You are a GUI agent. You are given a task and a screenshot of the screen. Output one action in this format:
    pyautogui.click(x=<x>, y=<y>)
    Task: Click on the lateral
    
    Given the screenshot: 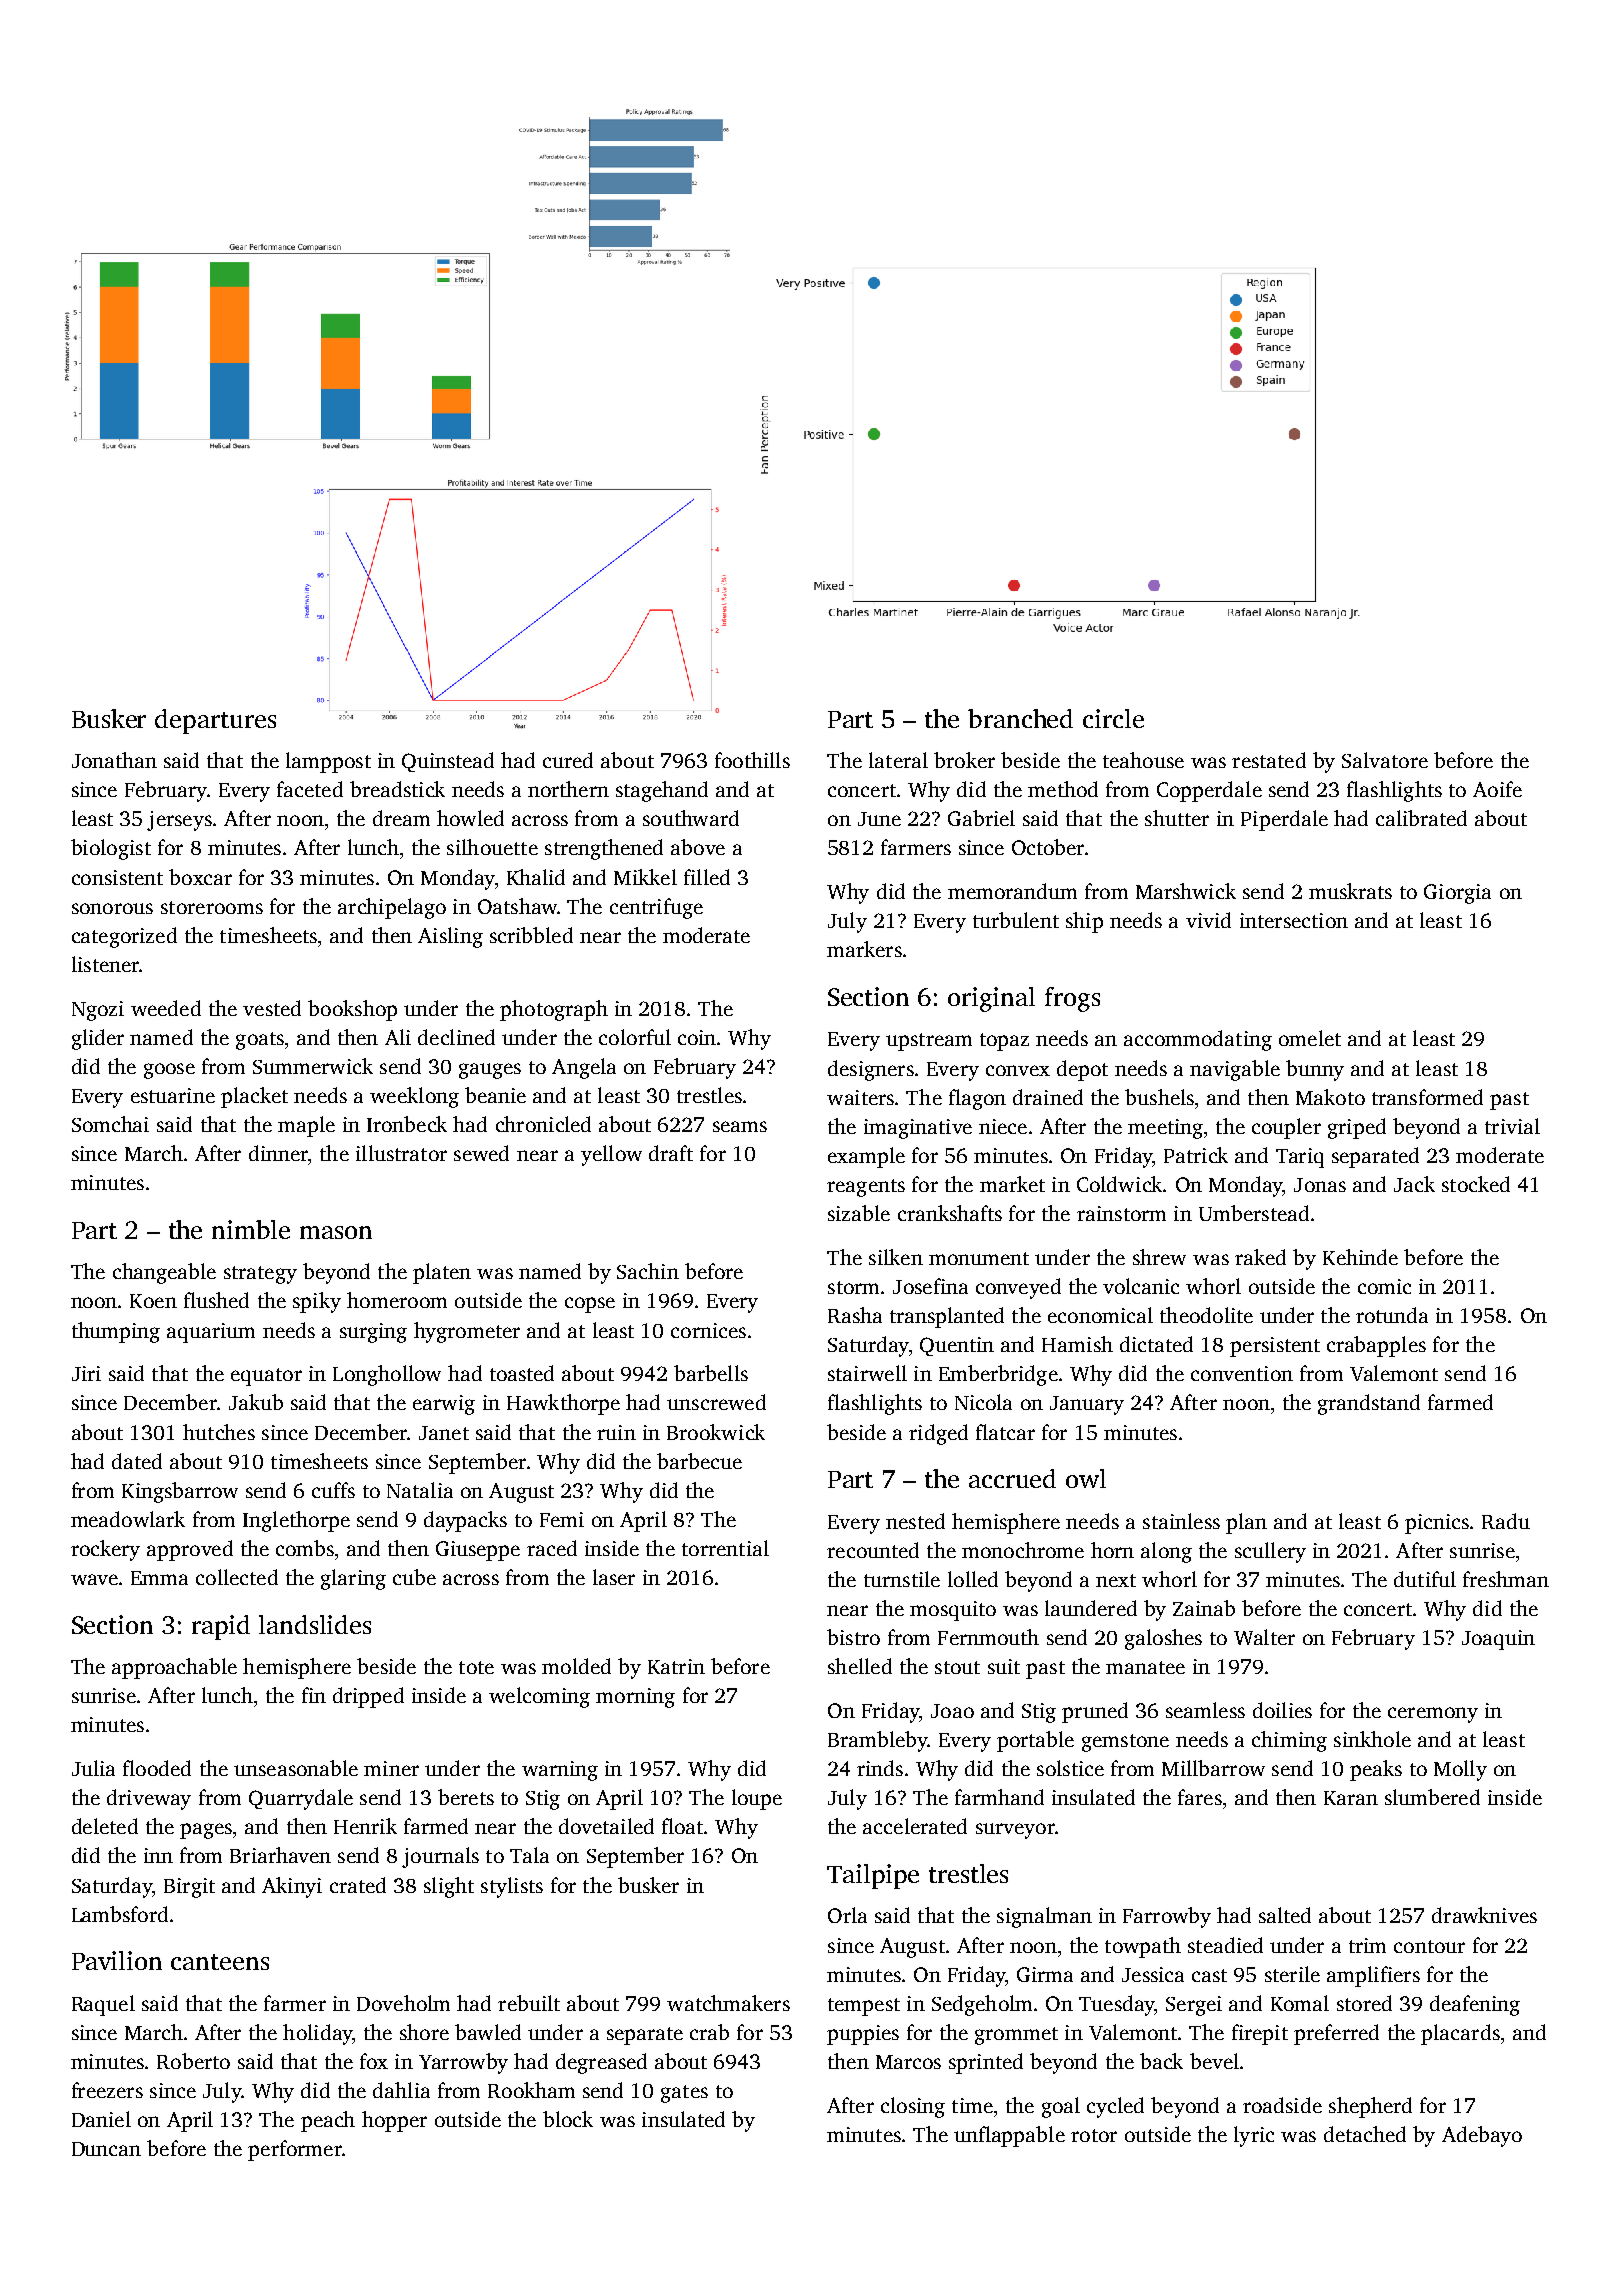 What is the action you would take?
    pyautogui.click(x=898, y=760)
